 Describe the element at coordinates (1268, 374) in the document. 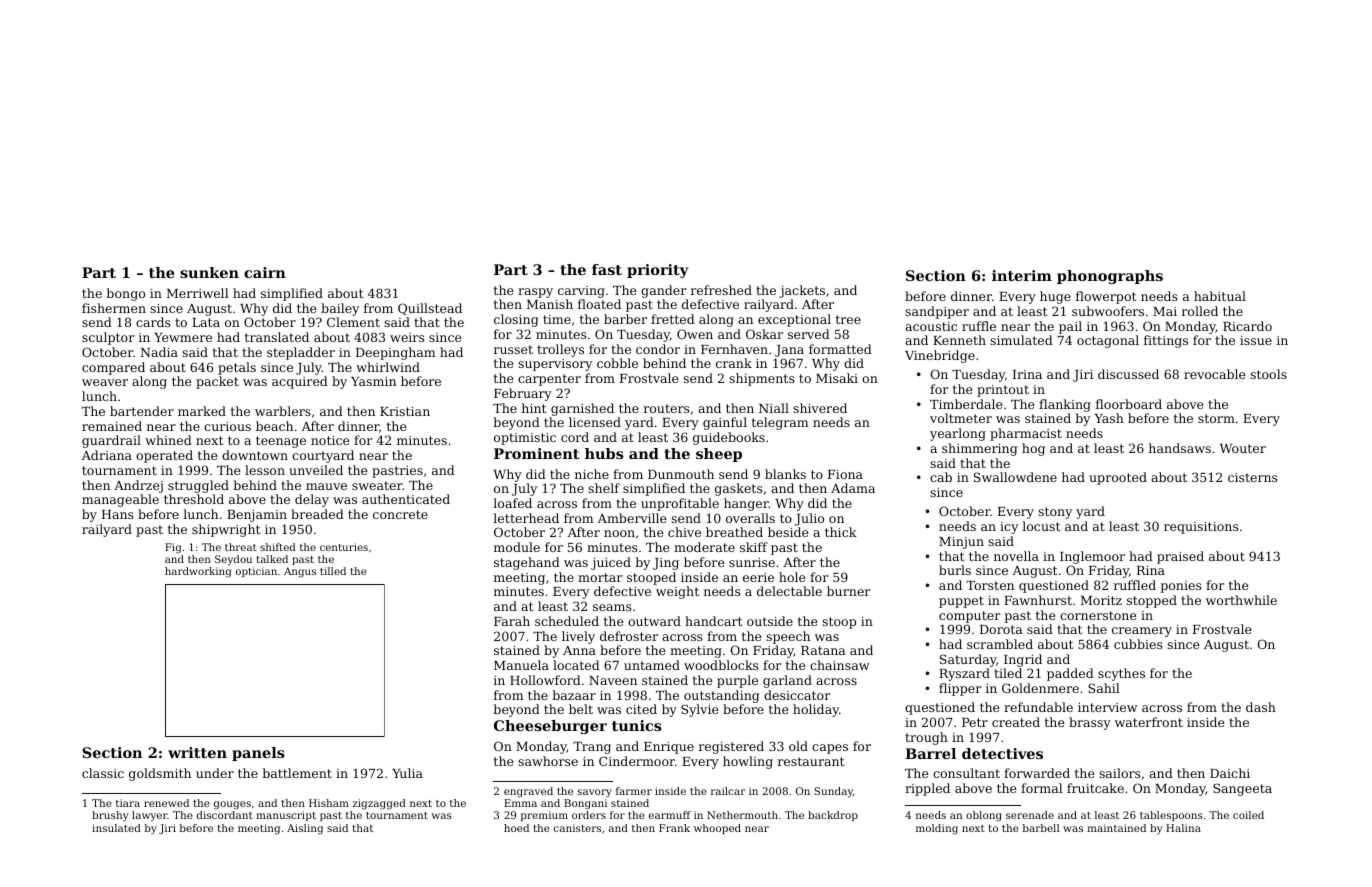

I see `stools` at that location.
